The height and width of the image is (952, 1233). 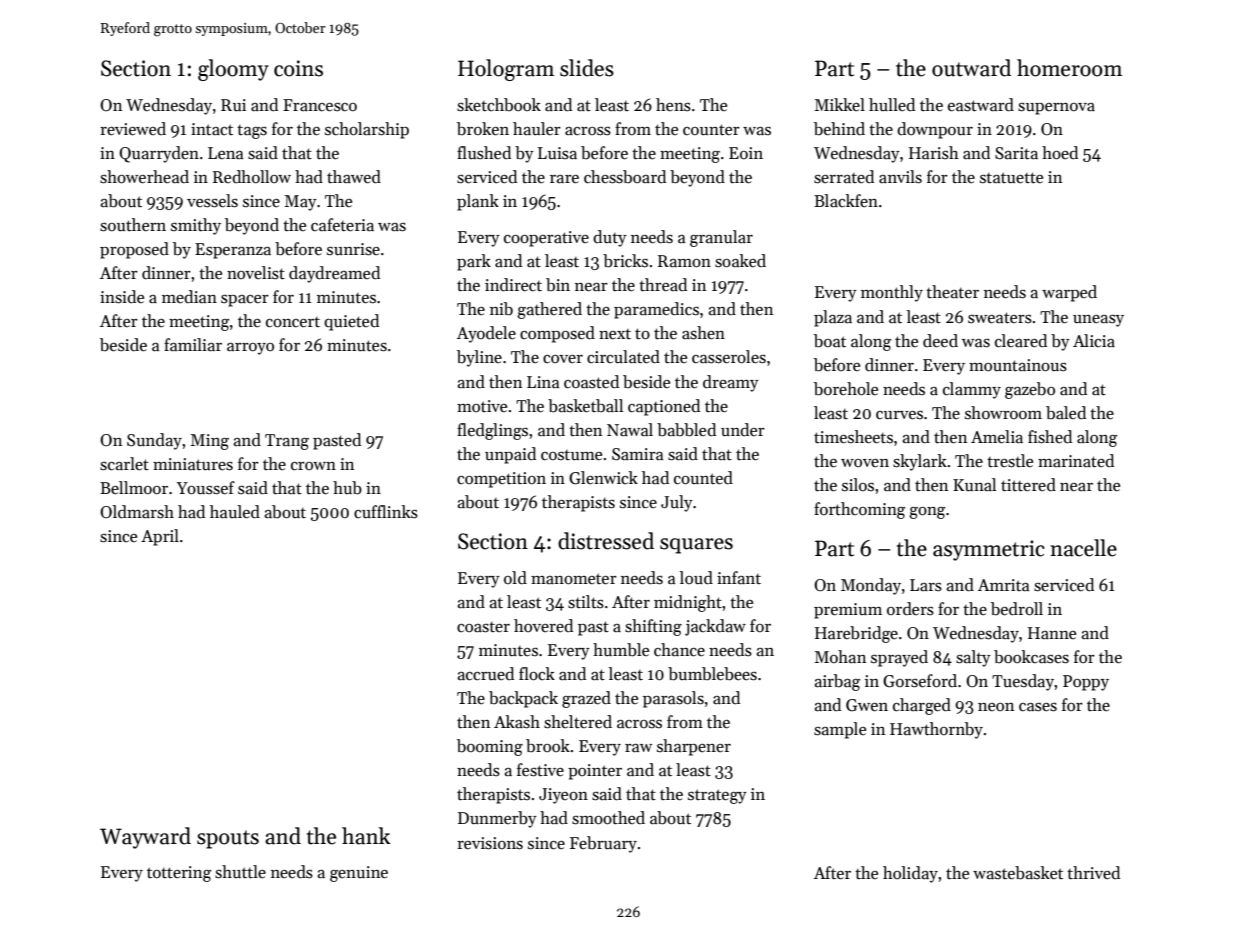 What do you see at coordinates (717, 796) in the image?
I see `strategy` at bounding box center [717, 796].
